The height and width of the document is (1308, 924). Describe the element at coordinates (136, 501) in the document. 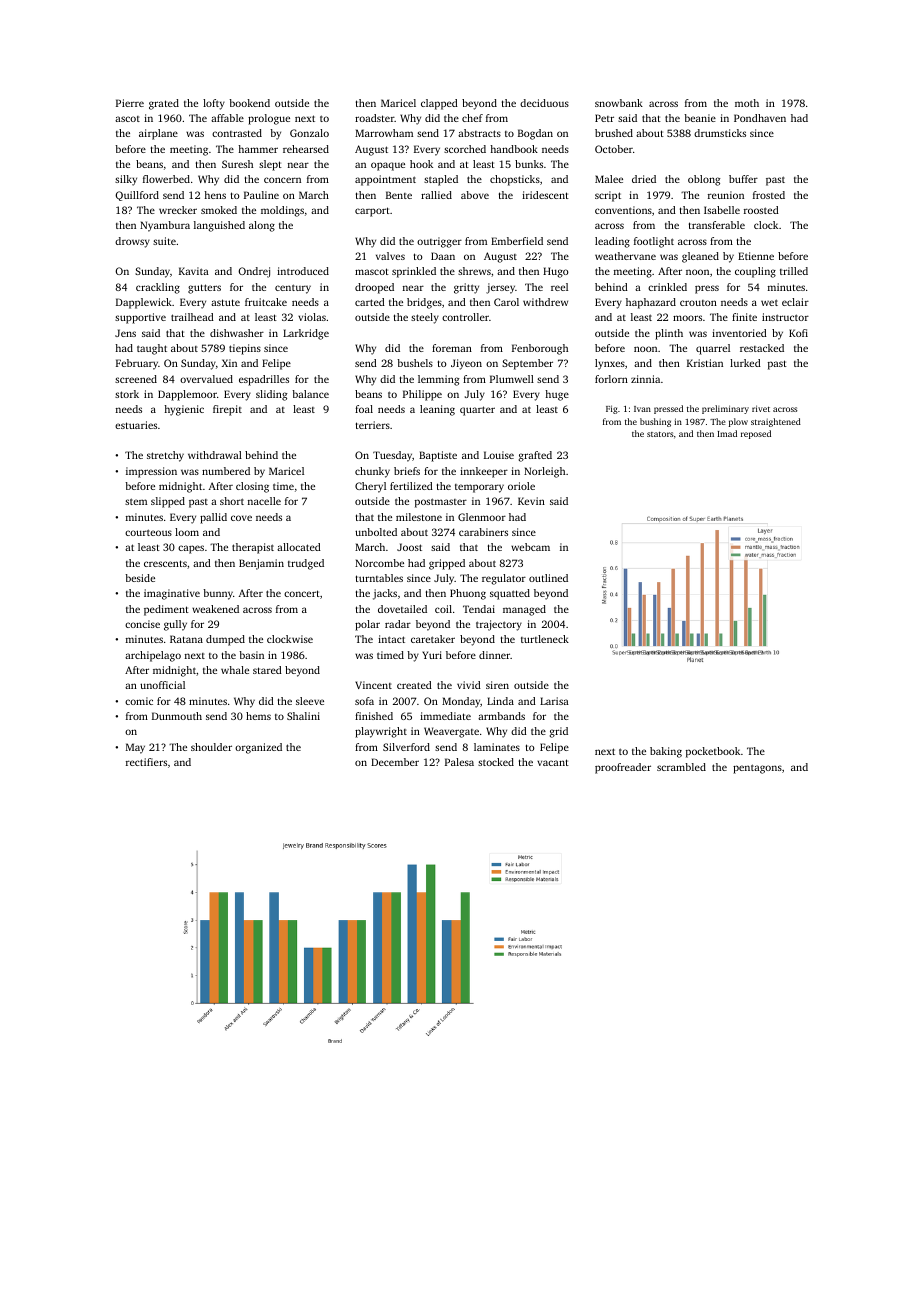

I see `stem` at that location.
